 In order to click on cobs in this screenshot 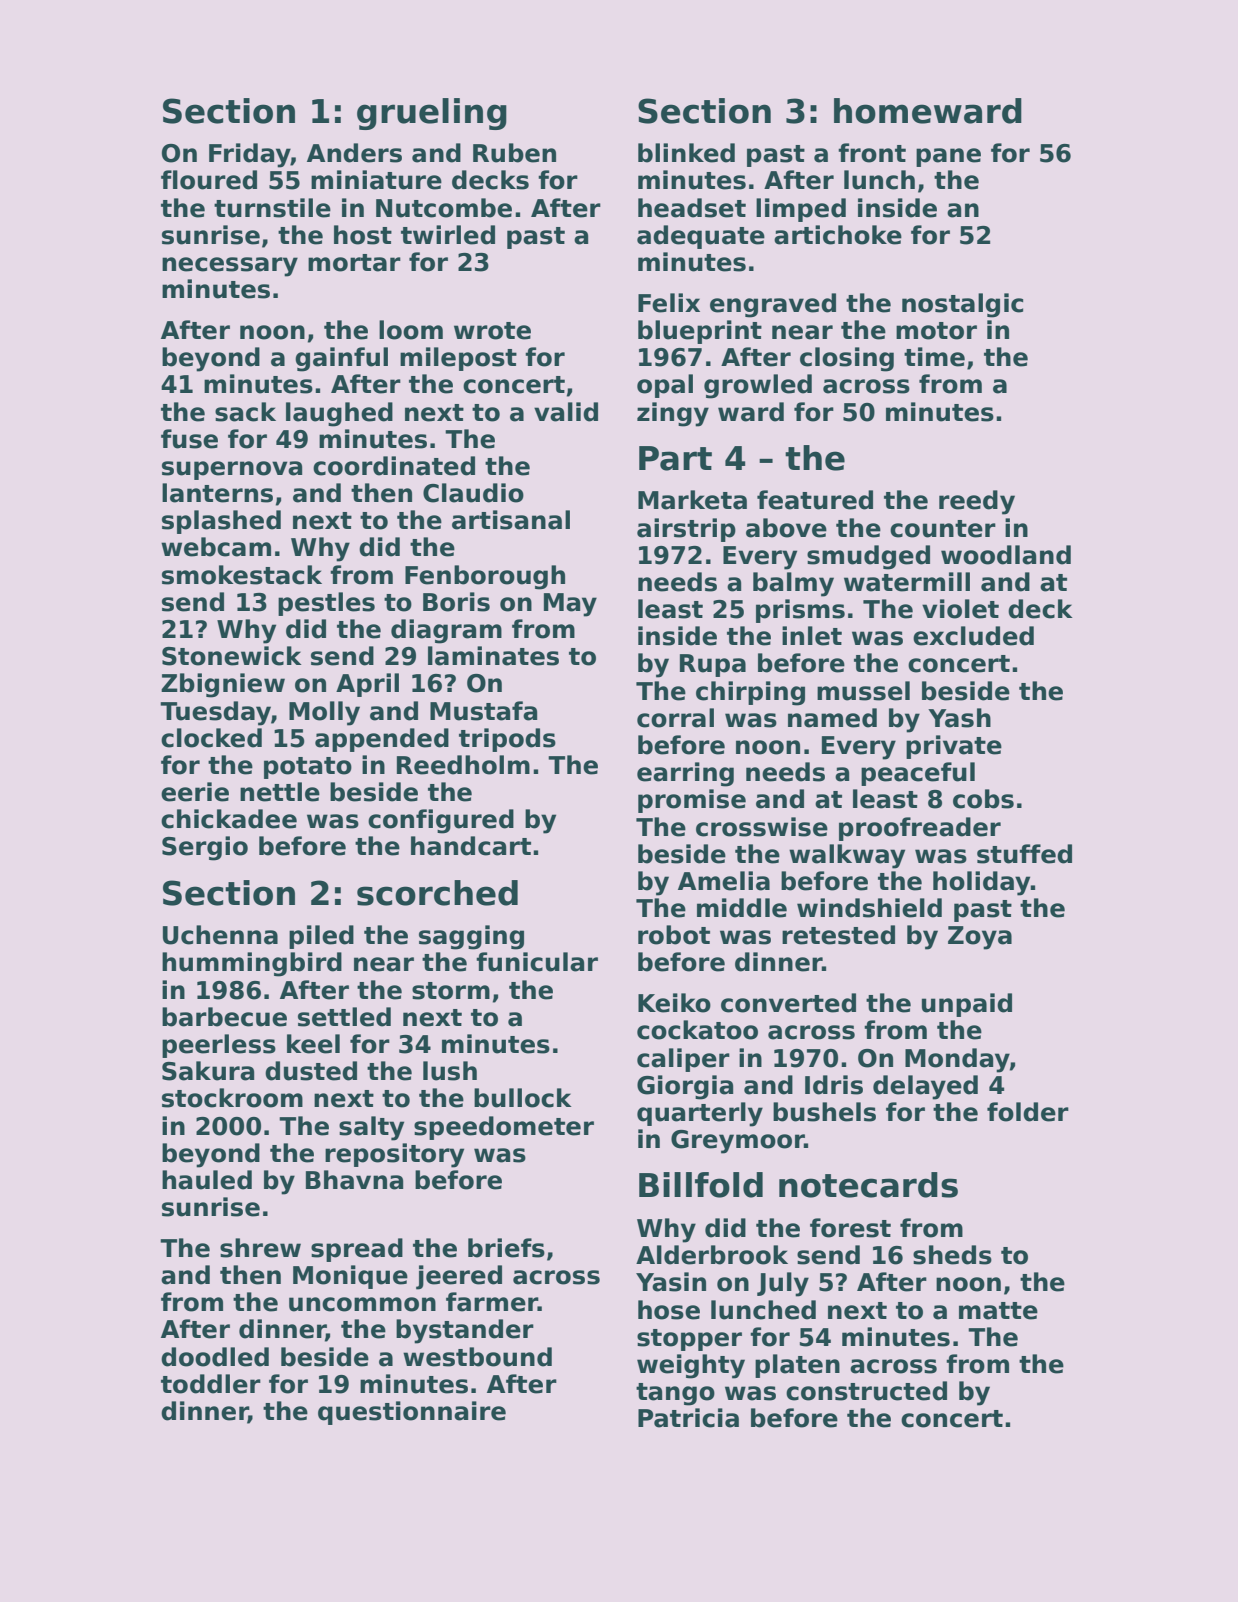, I will do `click(983, 799)`.
